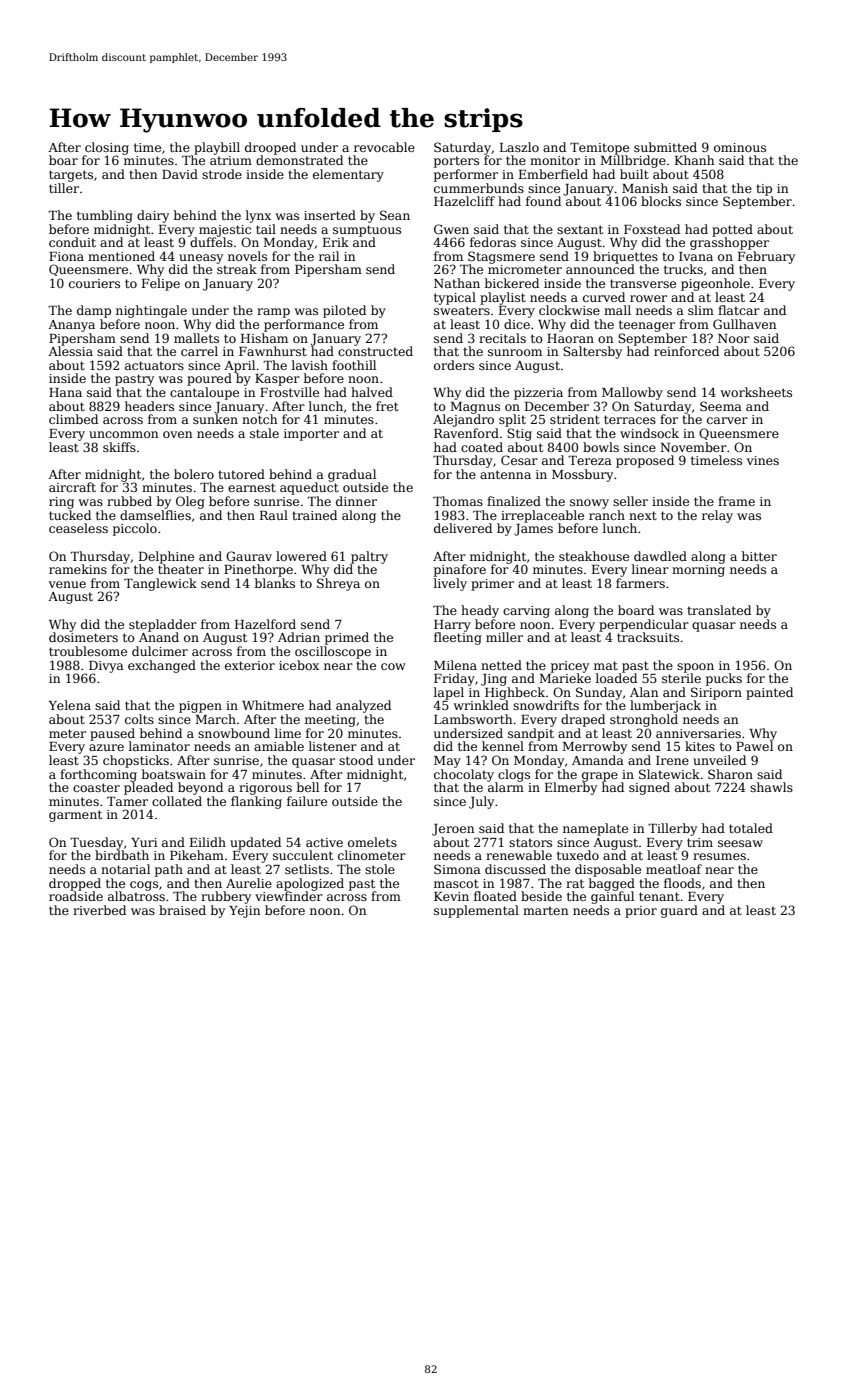  What do you see at coordinates (455, 298) in the screenshot?
I see `typical` at bounding box center [455, 298].
